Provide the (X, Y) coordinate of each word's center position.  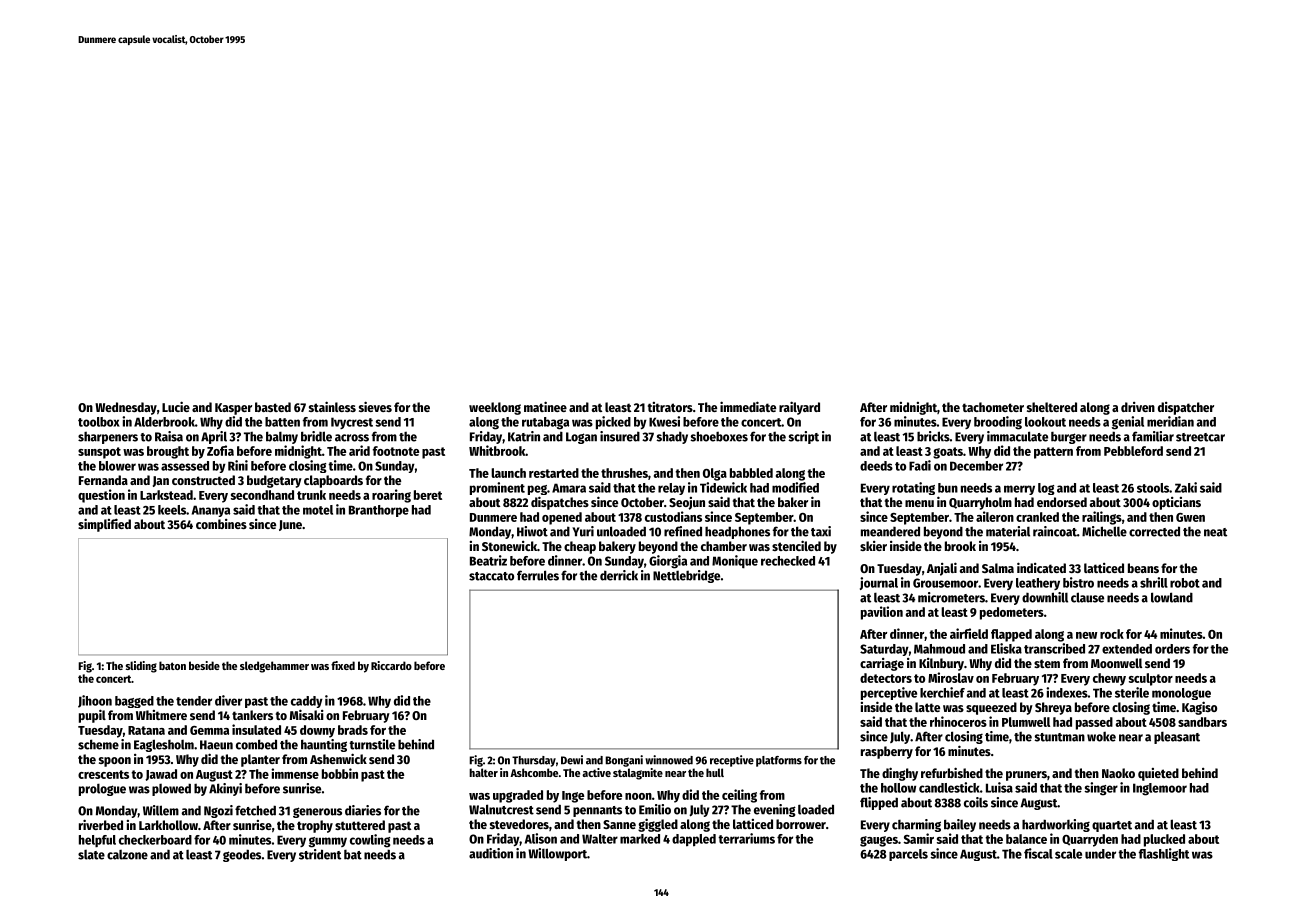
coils (976, 802)
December (976, 466)
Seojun (687, 503)
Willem (161, 810)
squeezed (991, 708)
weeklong (495, 408)
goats (948, 453)
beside (204, 665)
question (101, 496)
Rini (238, 465)
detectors (886, 678)
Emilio (655, 809)
